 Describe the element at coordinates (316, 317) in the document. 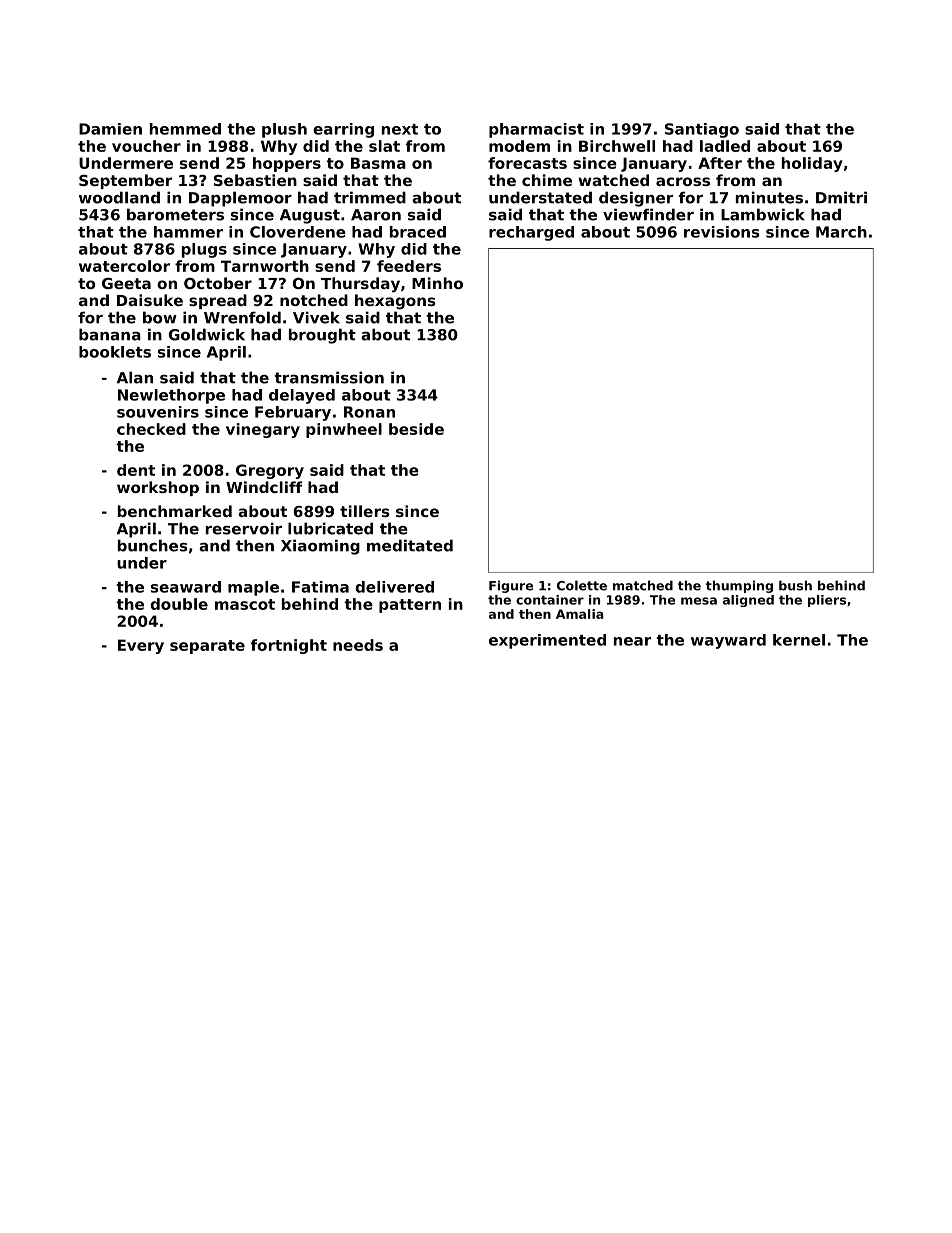

I see `Vivek` at that location.
